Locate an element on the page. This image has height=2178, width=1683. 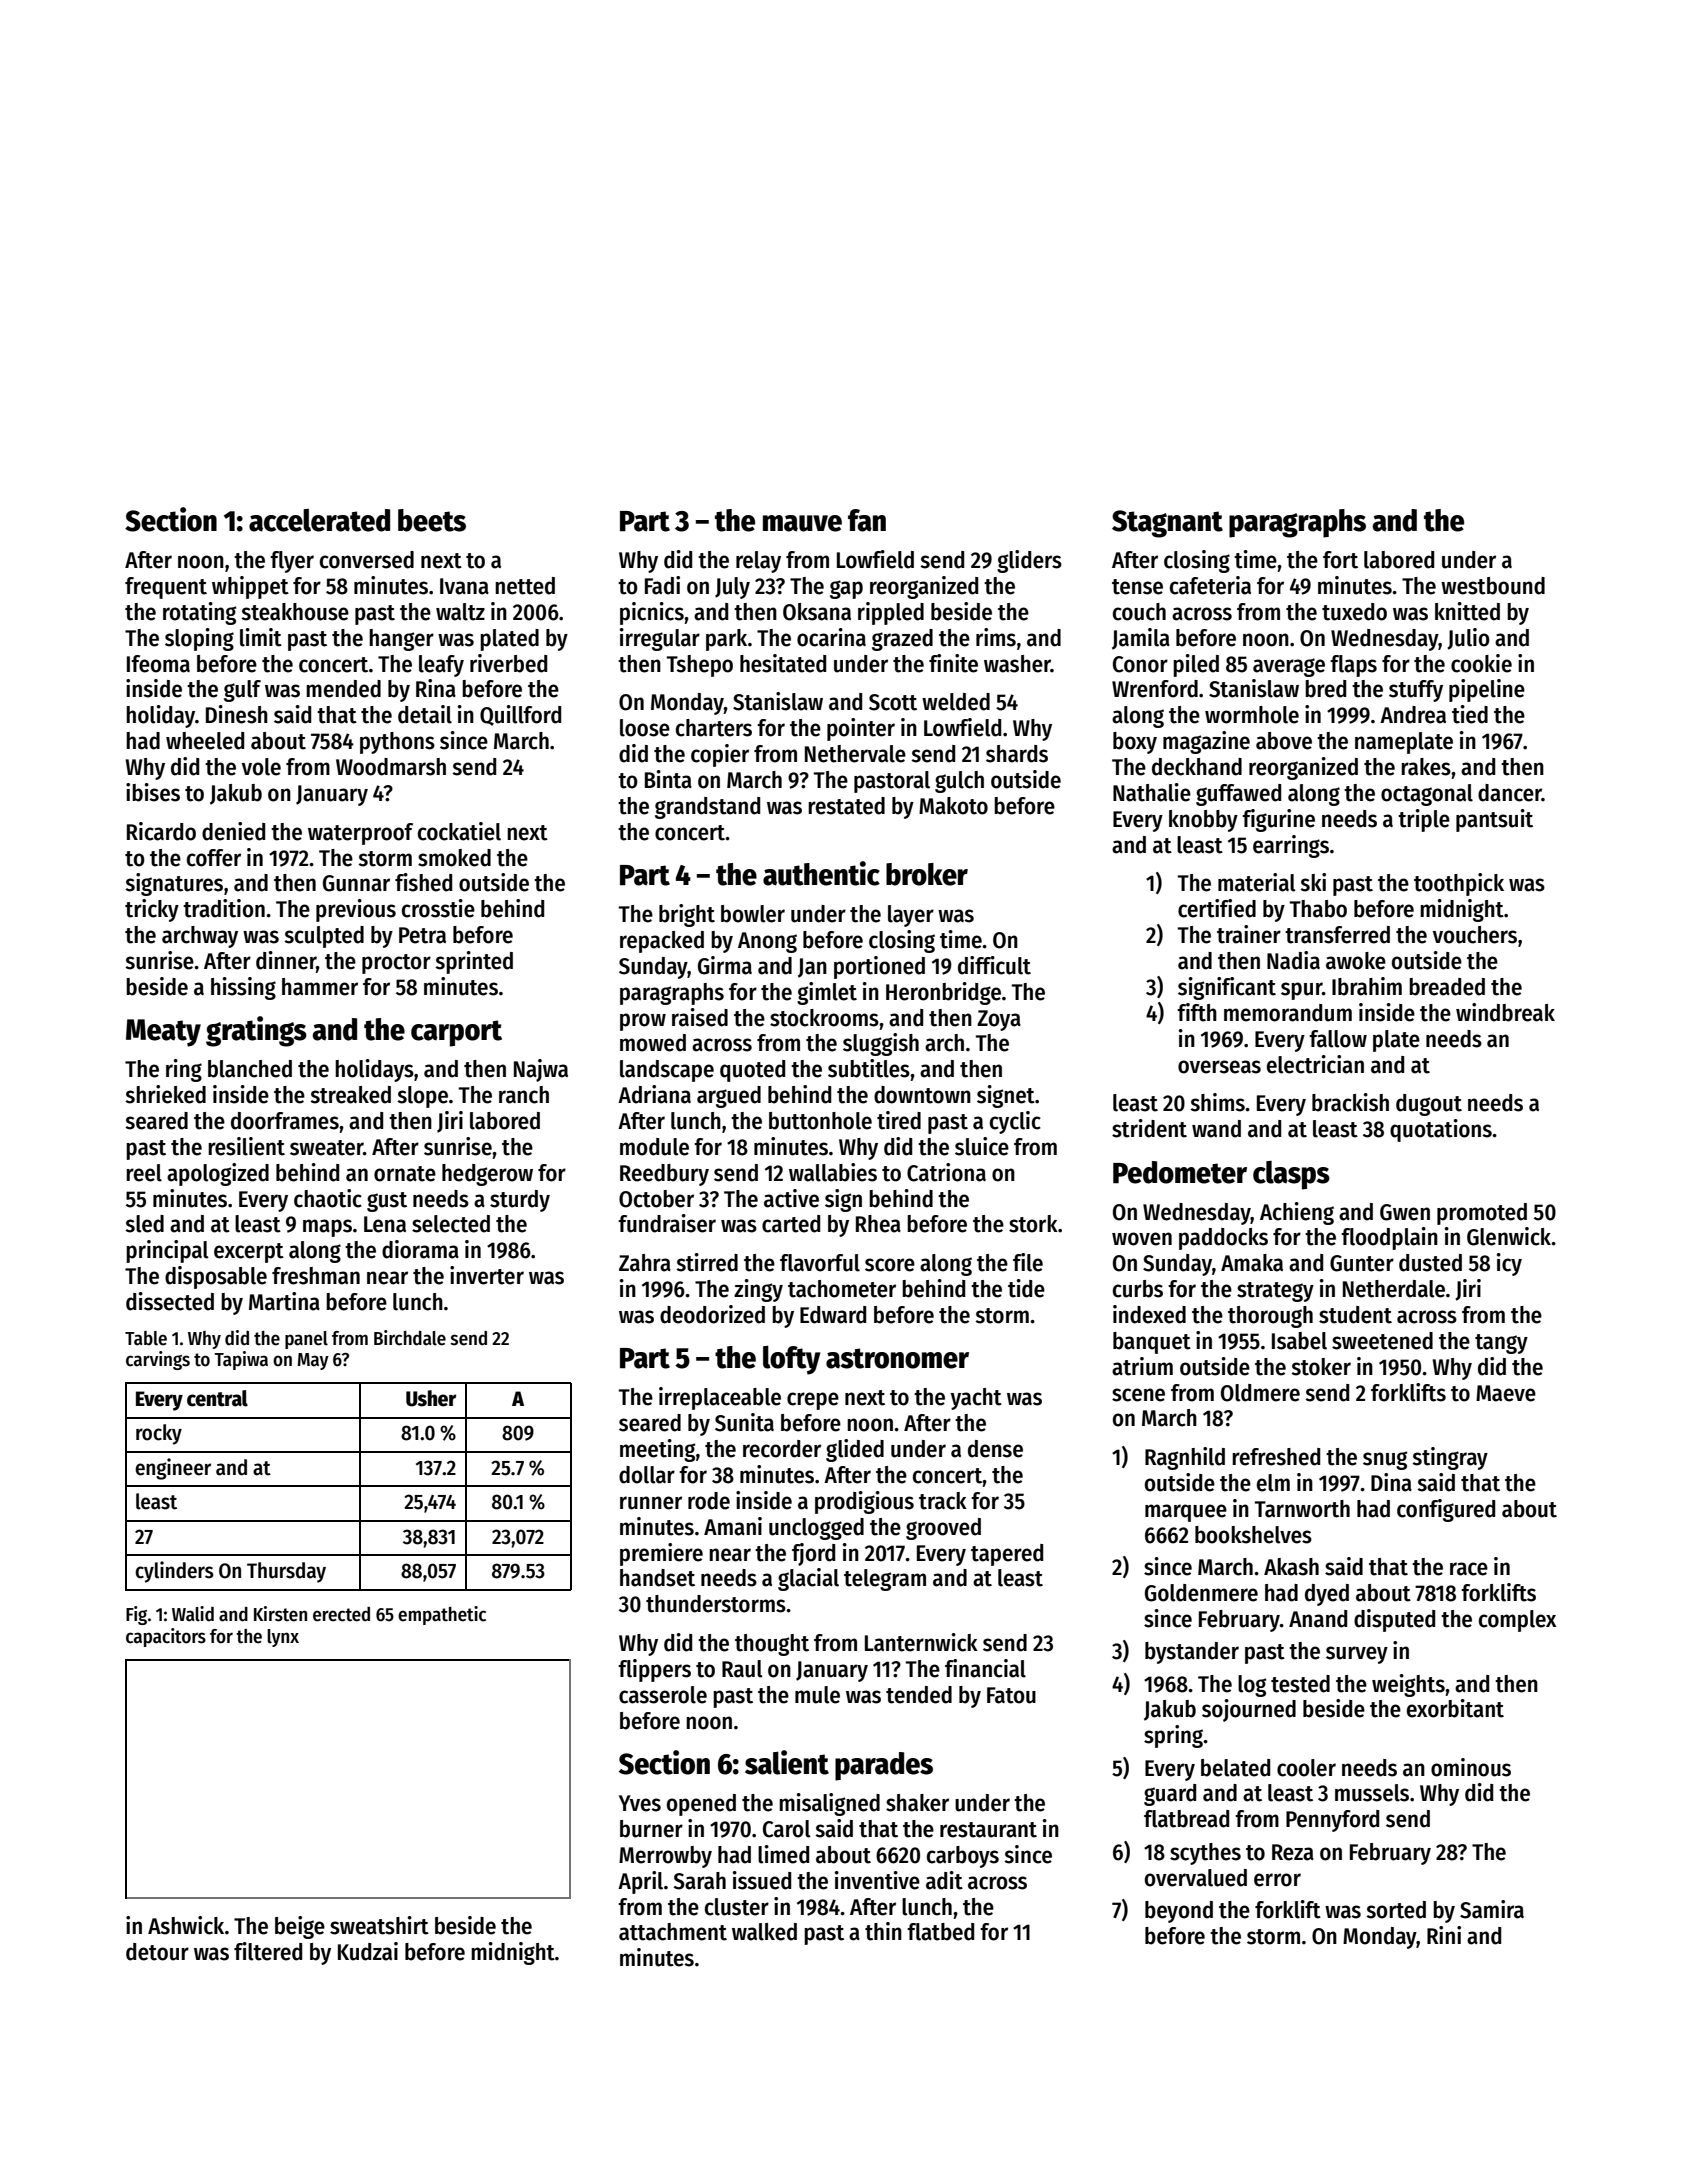
Dina is located at coordinates (1391, 1482).
